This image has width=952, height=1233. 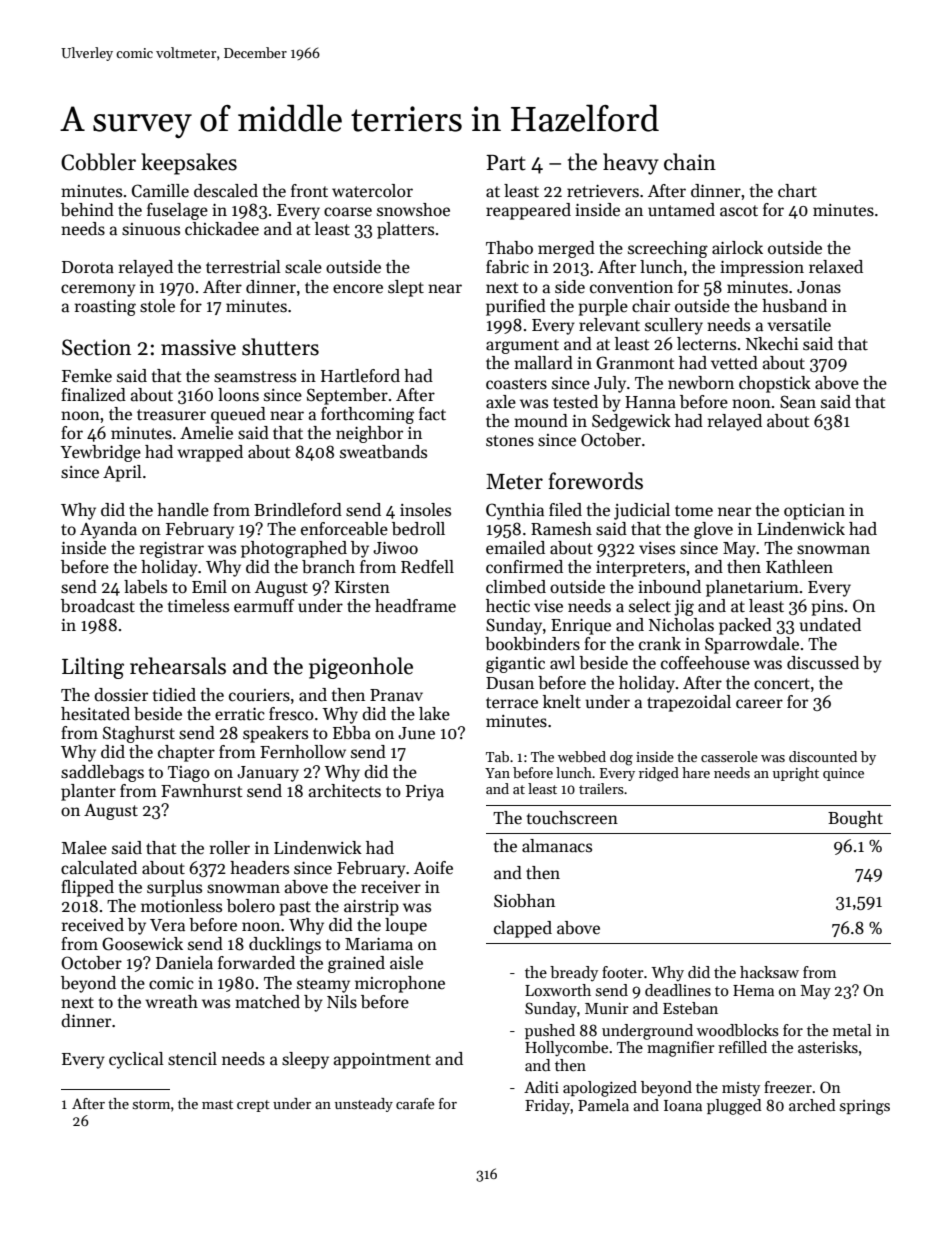 I want to click on asterisks, so click(x=828, y=1047).
